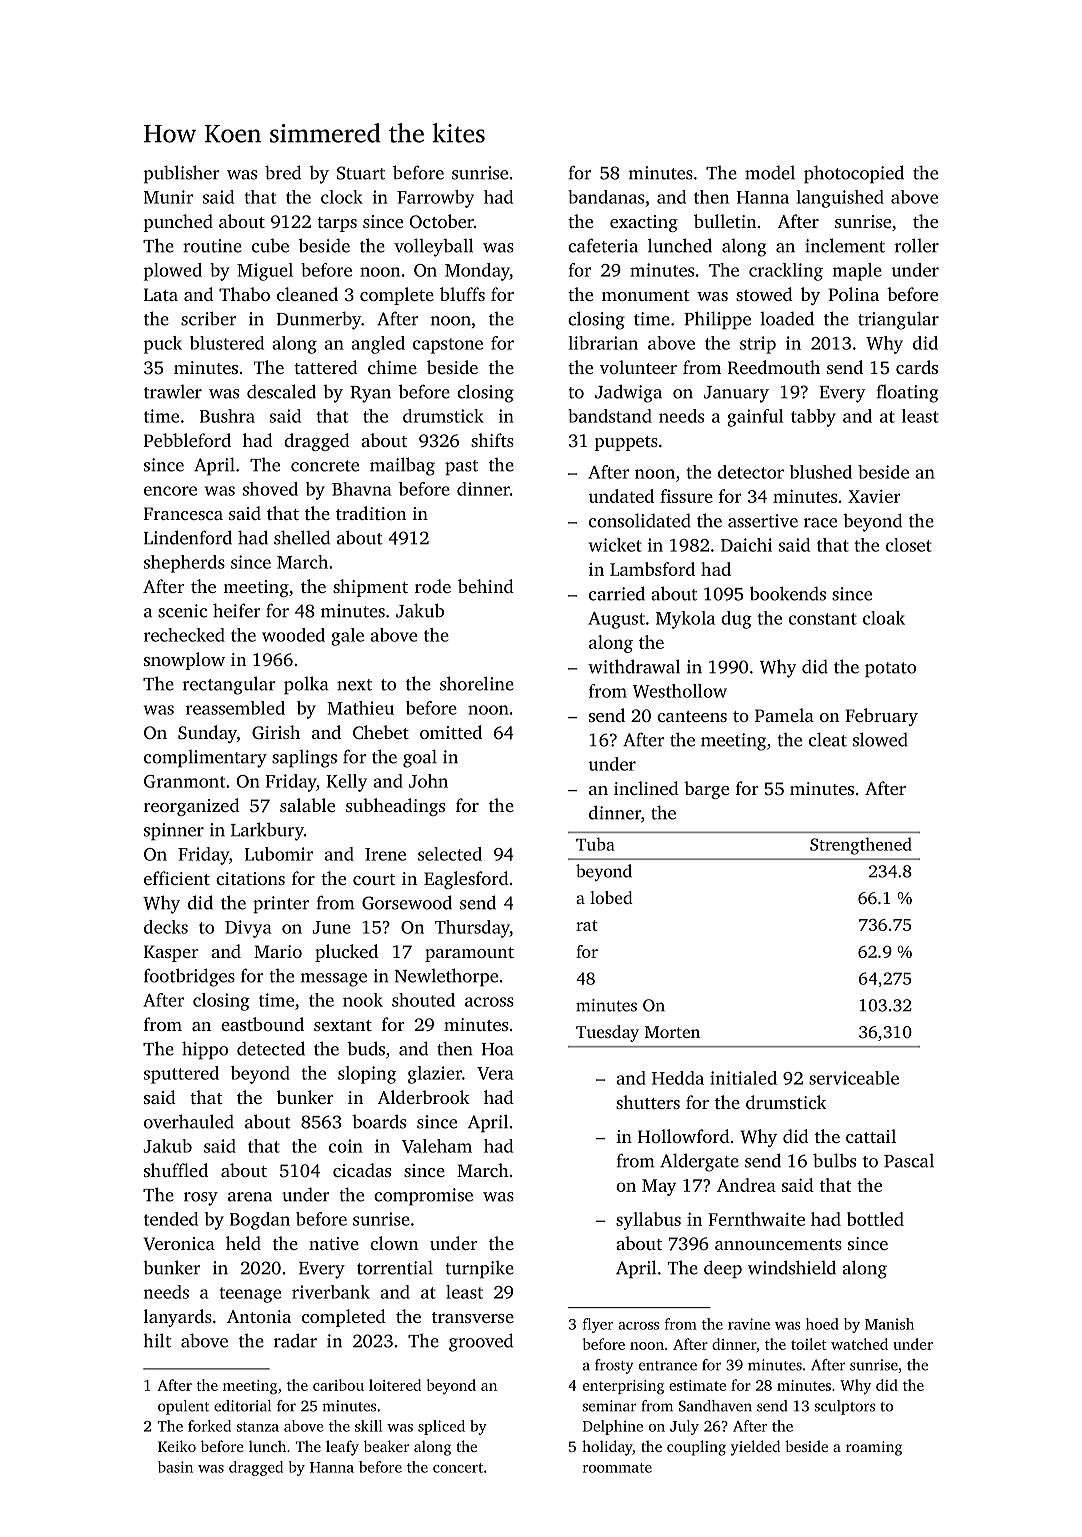  Describe the element at coordinates (435, 199) in the document. I see `Farrowby` at that location.
